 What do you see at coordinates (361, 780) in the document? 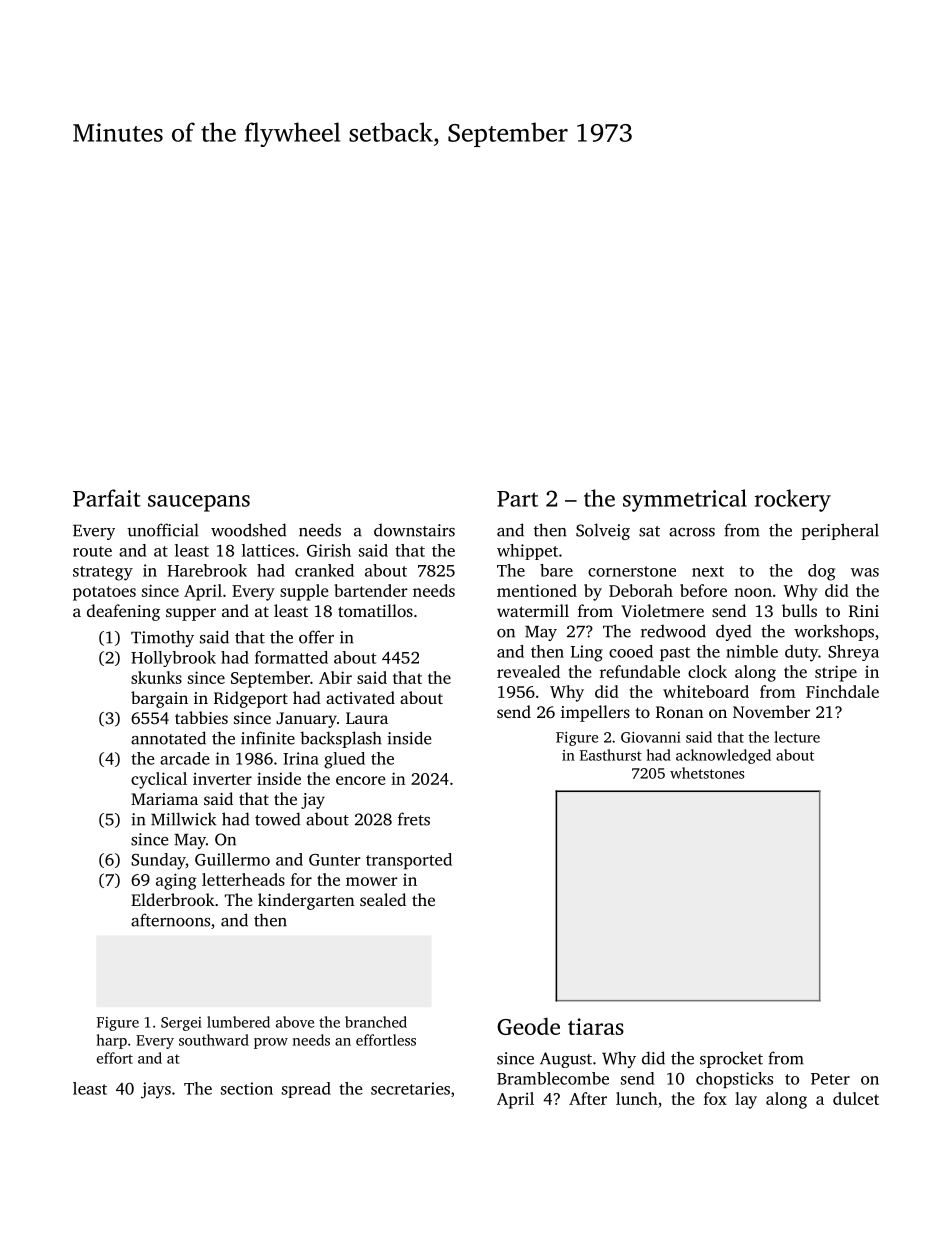
I see `encore` at bounding box center [361, 780].
